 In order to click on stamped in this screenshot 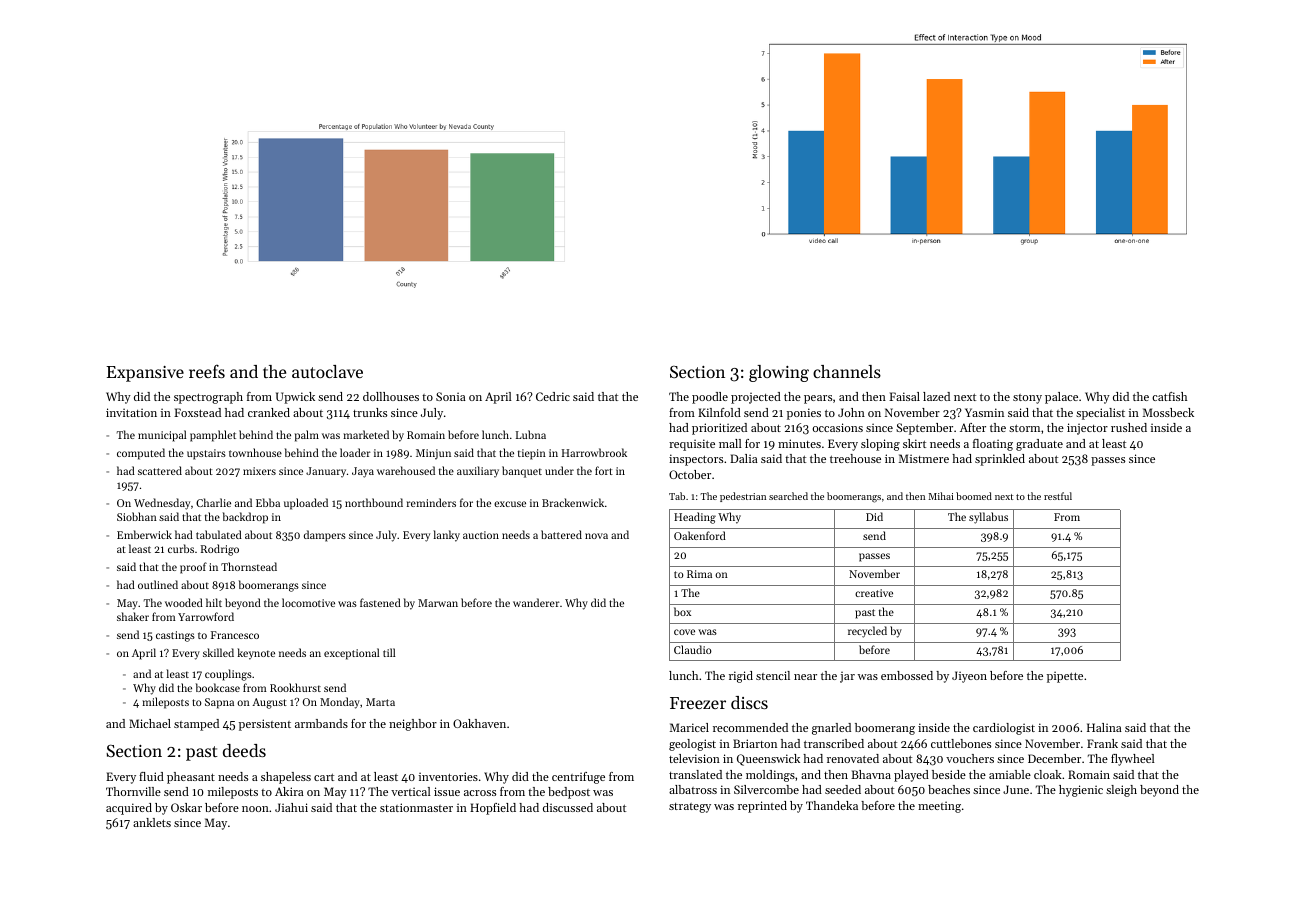, I will do `click(196, 725)`.
